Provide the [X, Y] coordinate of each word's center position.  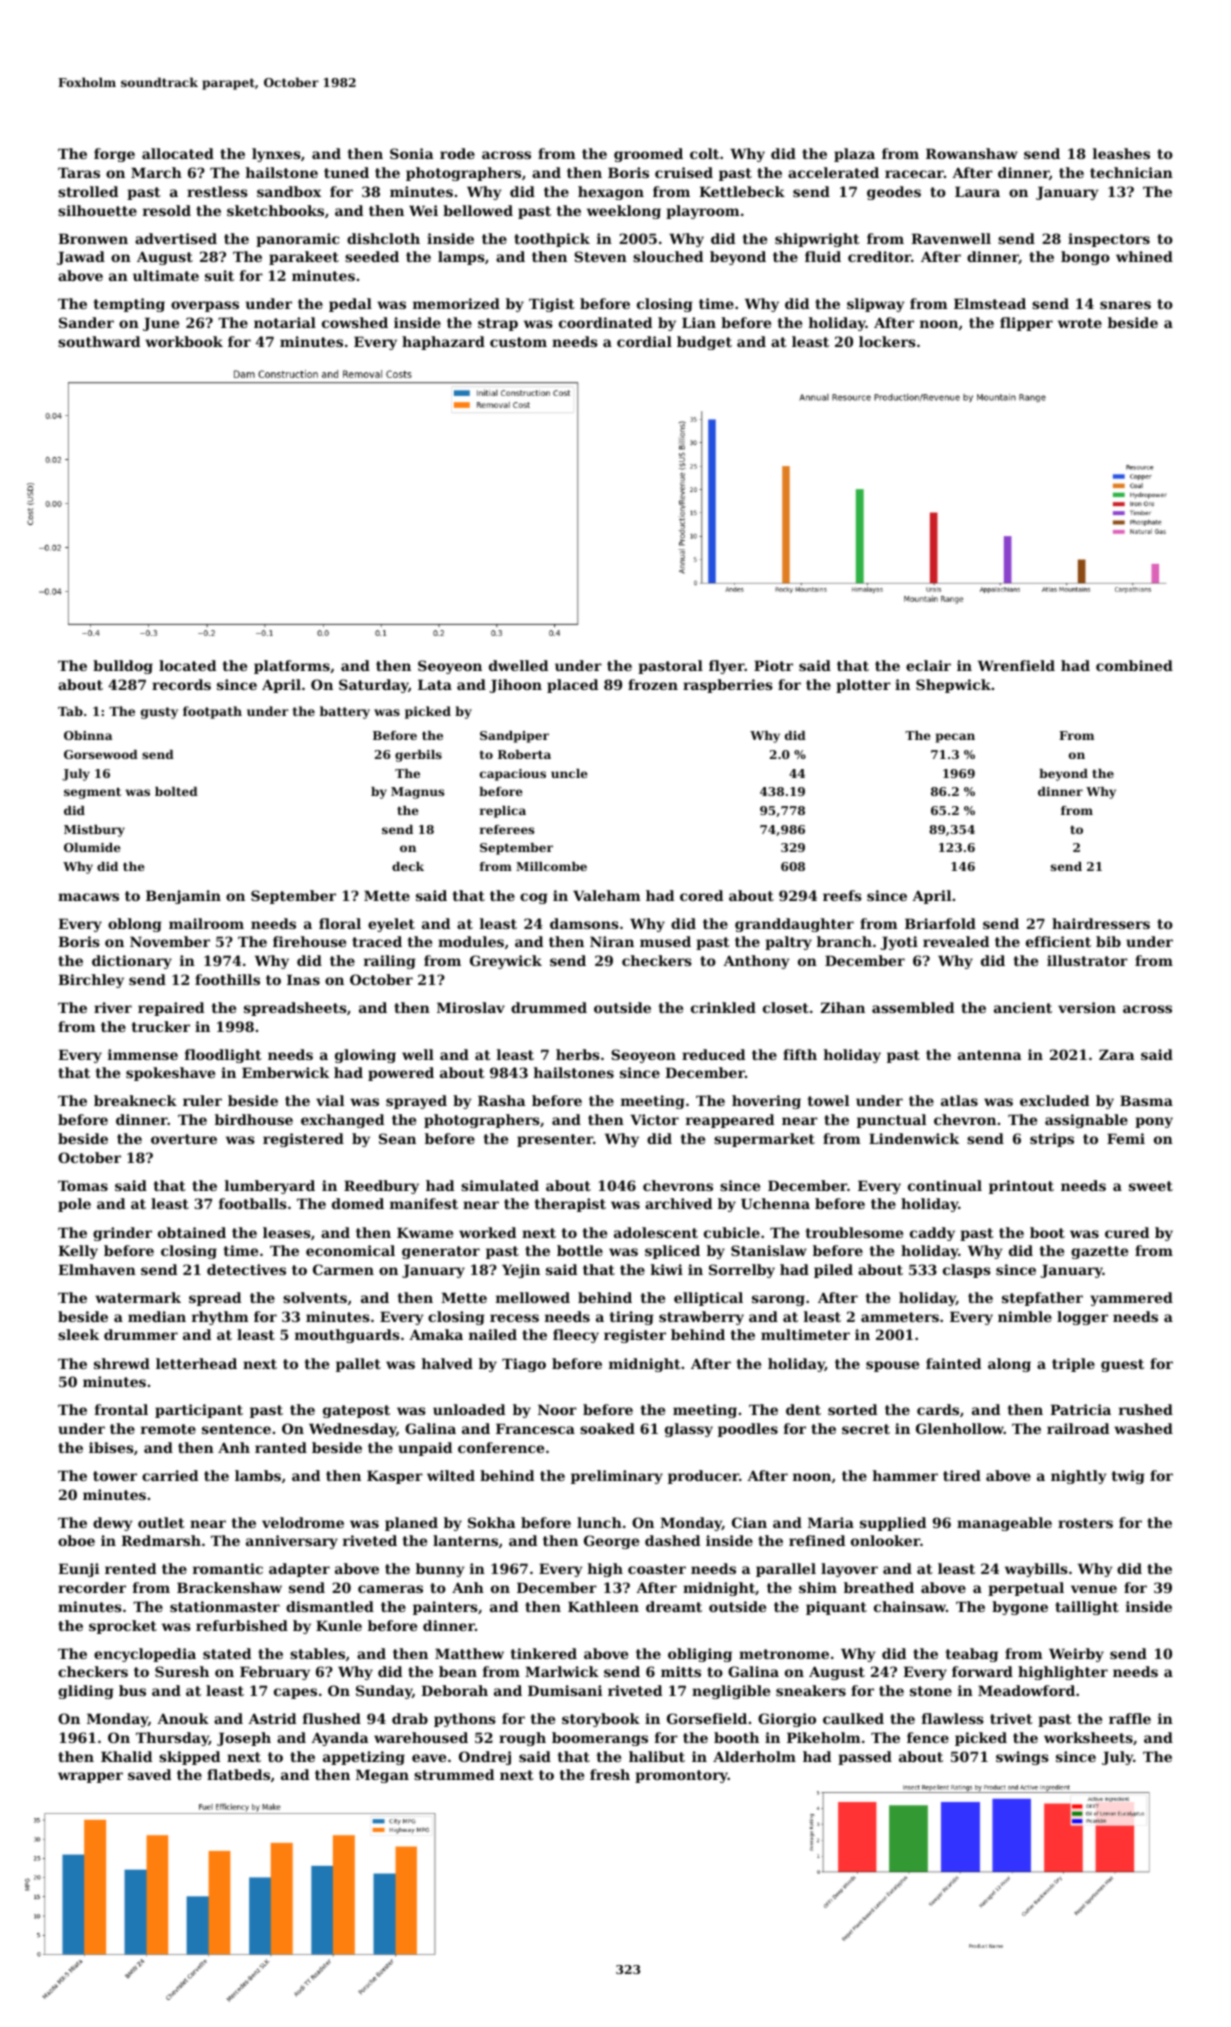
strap [498, 324]
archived [678, 1203]
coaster [657, 1569]
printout [1021, 1187]
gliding [86, 1692]
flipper [1026, 324]
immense [143, 1054]
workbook [184, 341]
